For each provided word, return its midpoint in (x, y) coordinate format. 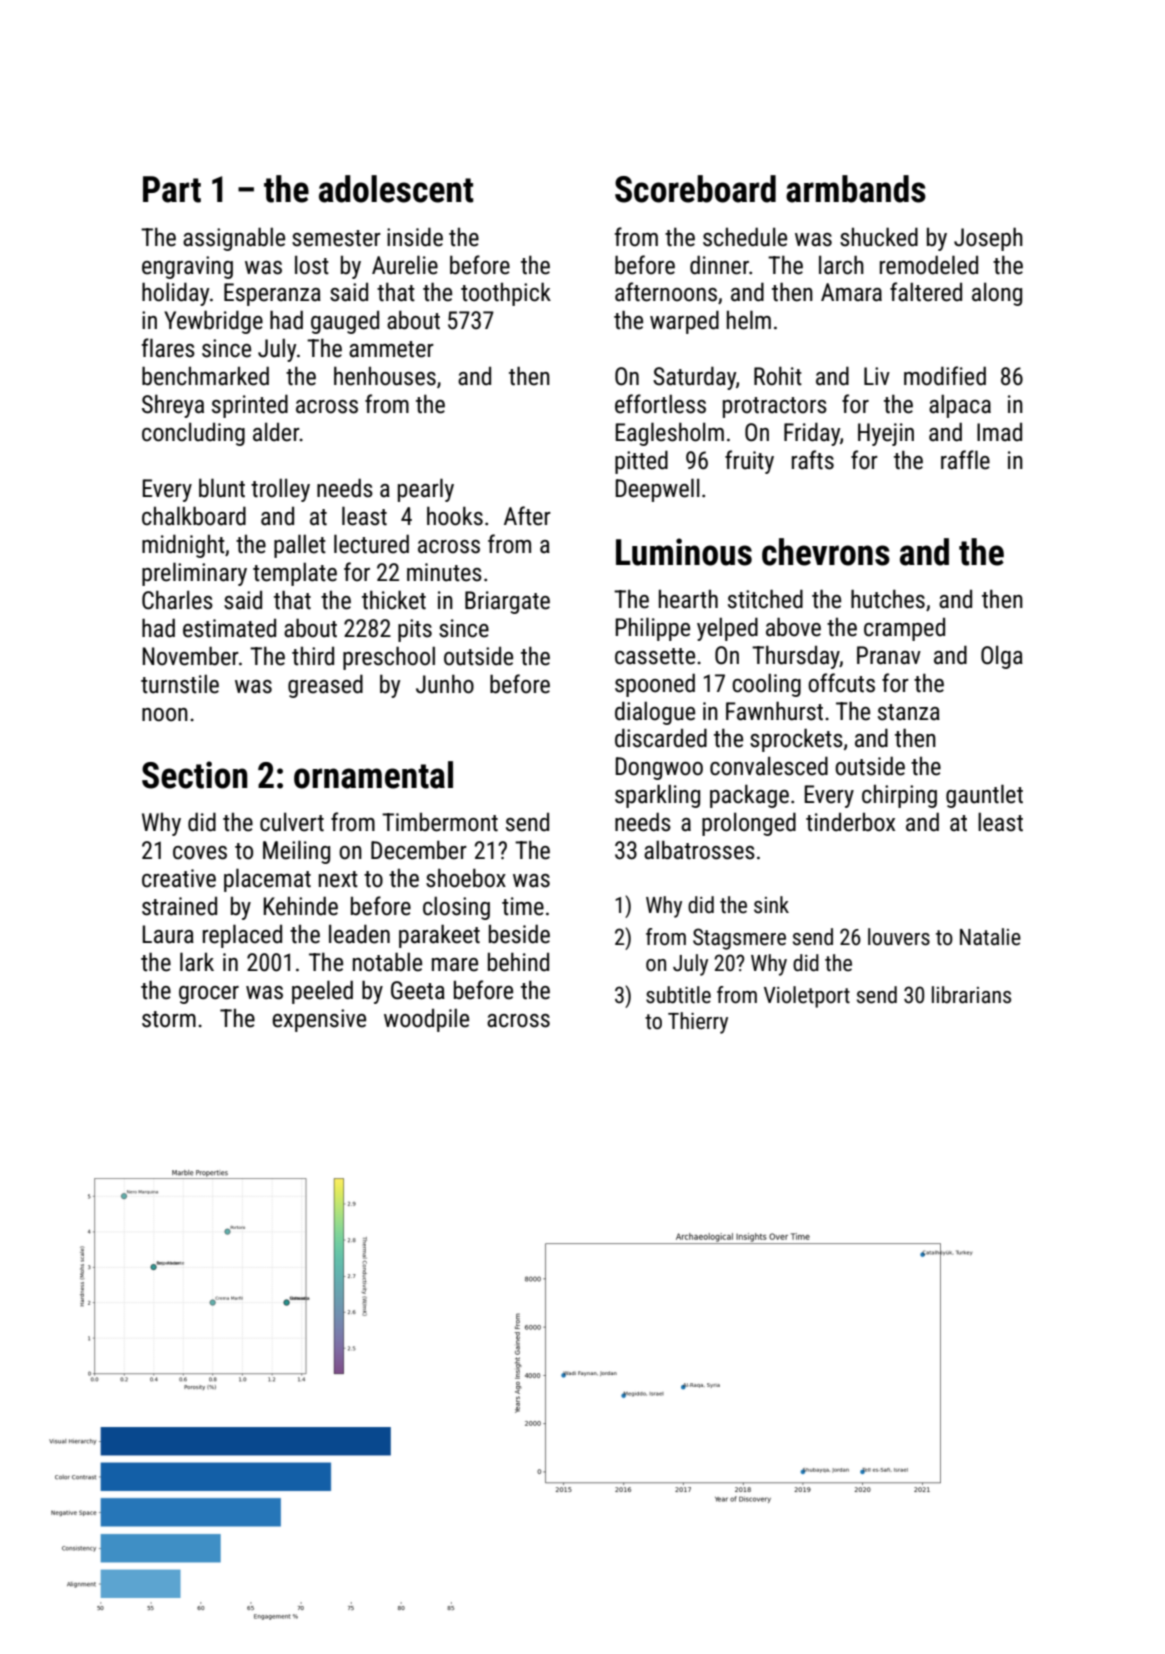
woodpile (426, 1020)
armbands (856, 189)
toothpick (506, 294)
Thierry (698, 1023)
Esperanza (272, 294)
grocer (209, 995)
